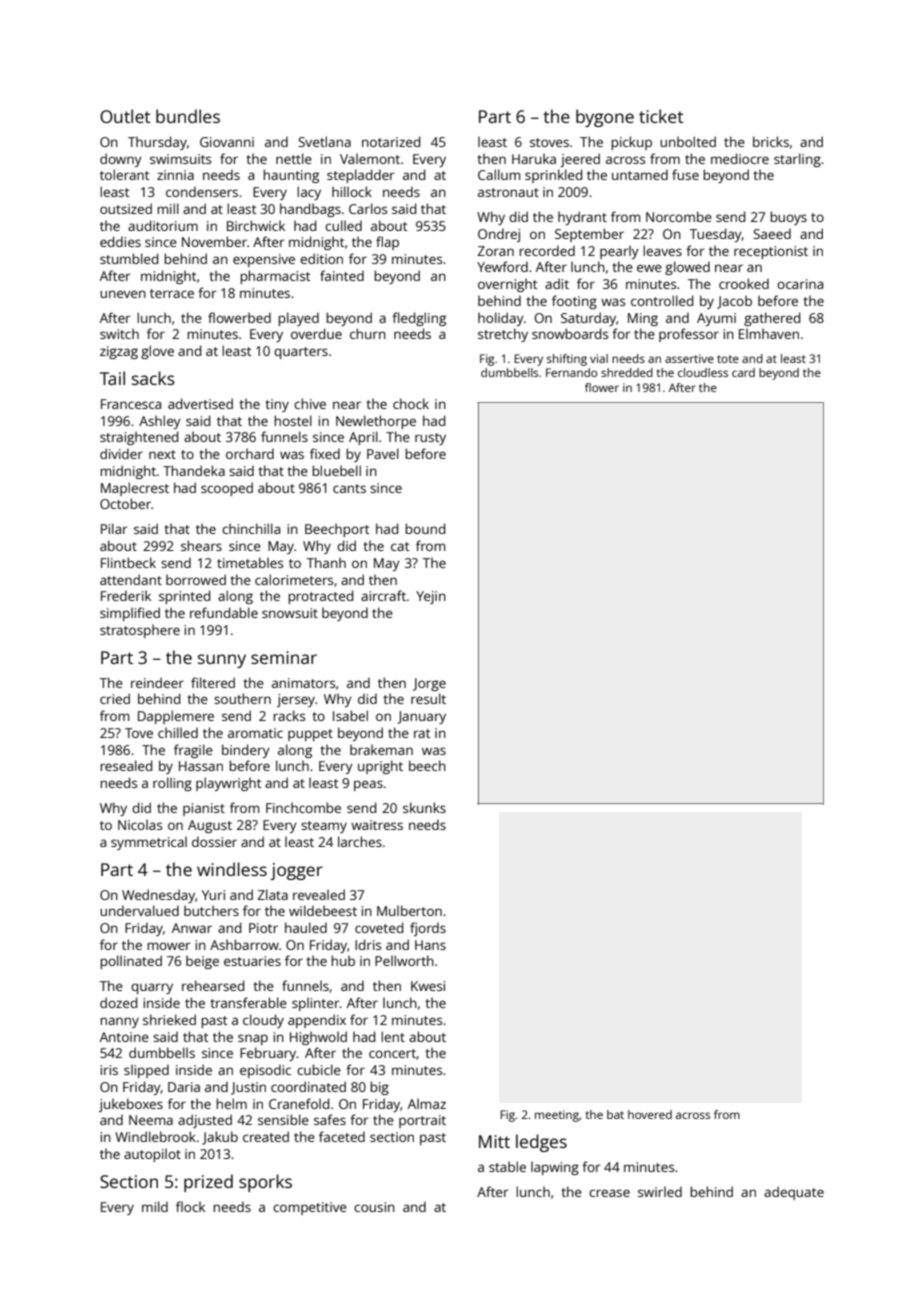 This screenshot has height=1308, width=924. Describe the element at coordinates (422, 717) in the screenshot. I see `January` at that location.
